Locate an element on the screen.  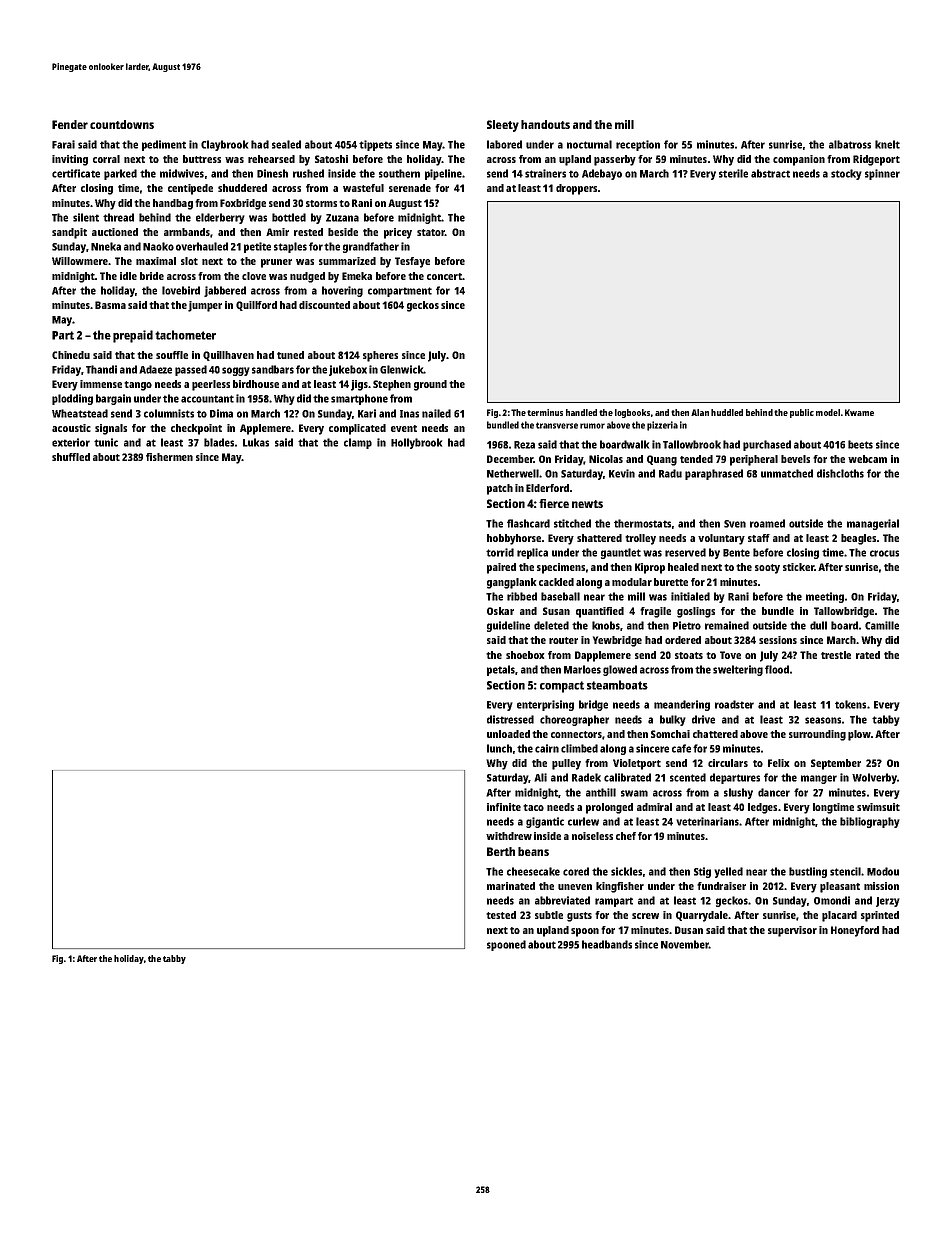
Basma is located at coordinates (110, 305).
